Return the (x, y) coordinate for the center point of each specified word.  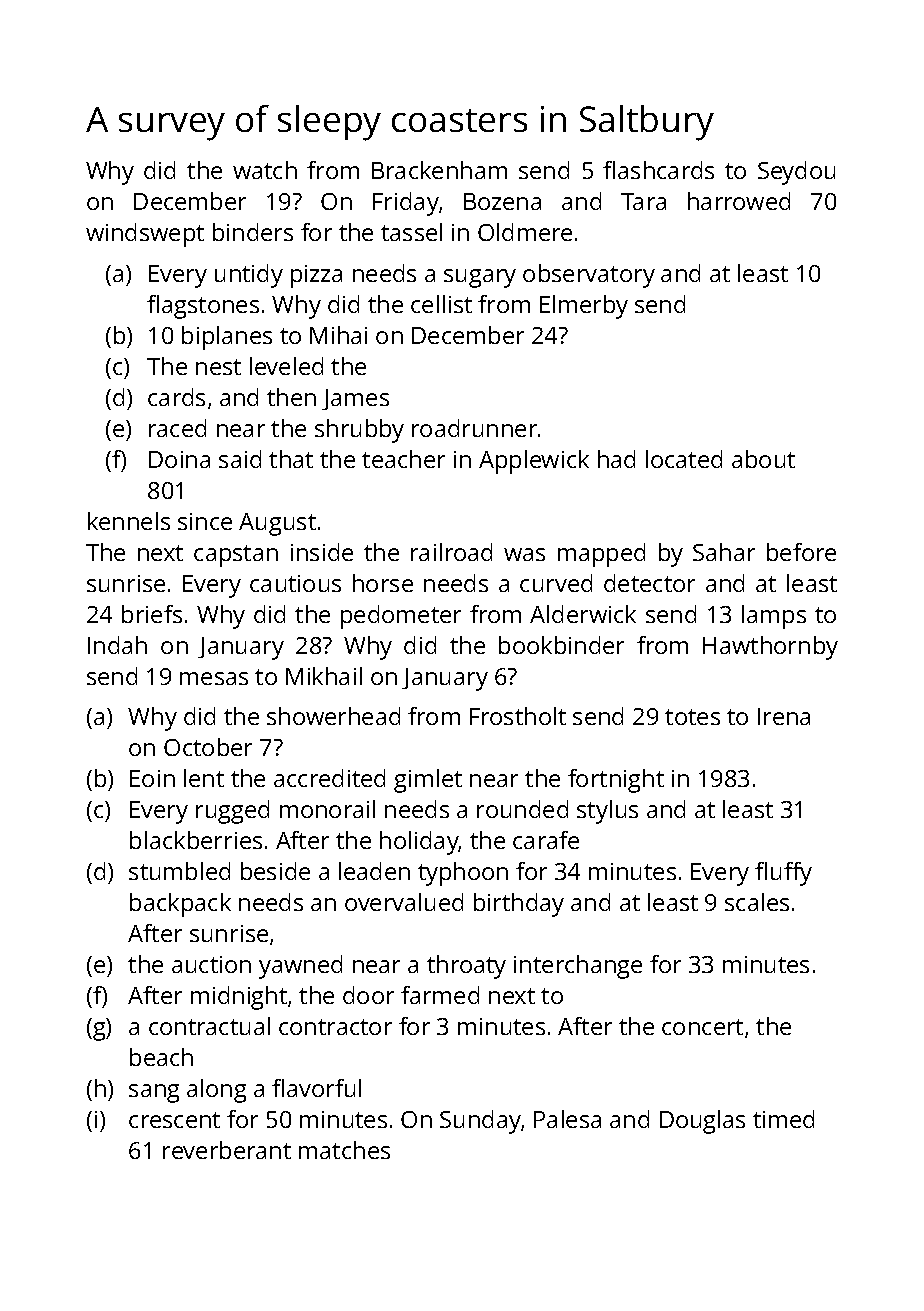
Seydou (796, 173)
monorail (327, 809)
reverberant (227, 1150)
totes (692, 717)
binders (253, 232)
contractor (335, 1027)
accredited (329, 778)
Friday (406, 204)
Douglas (702, 1122)
